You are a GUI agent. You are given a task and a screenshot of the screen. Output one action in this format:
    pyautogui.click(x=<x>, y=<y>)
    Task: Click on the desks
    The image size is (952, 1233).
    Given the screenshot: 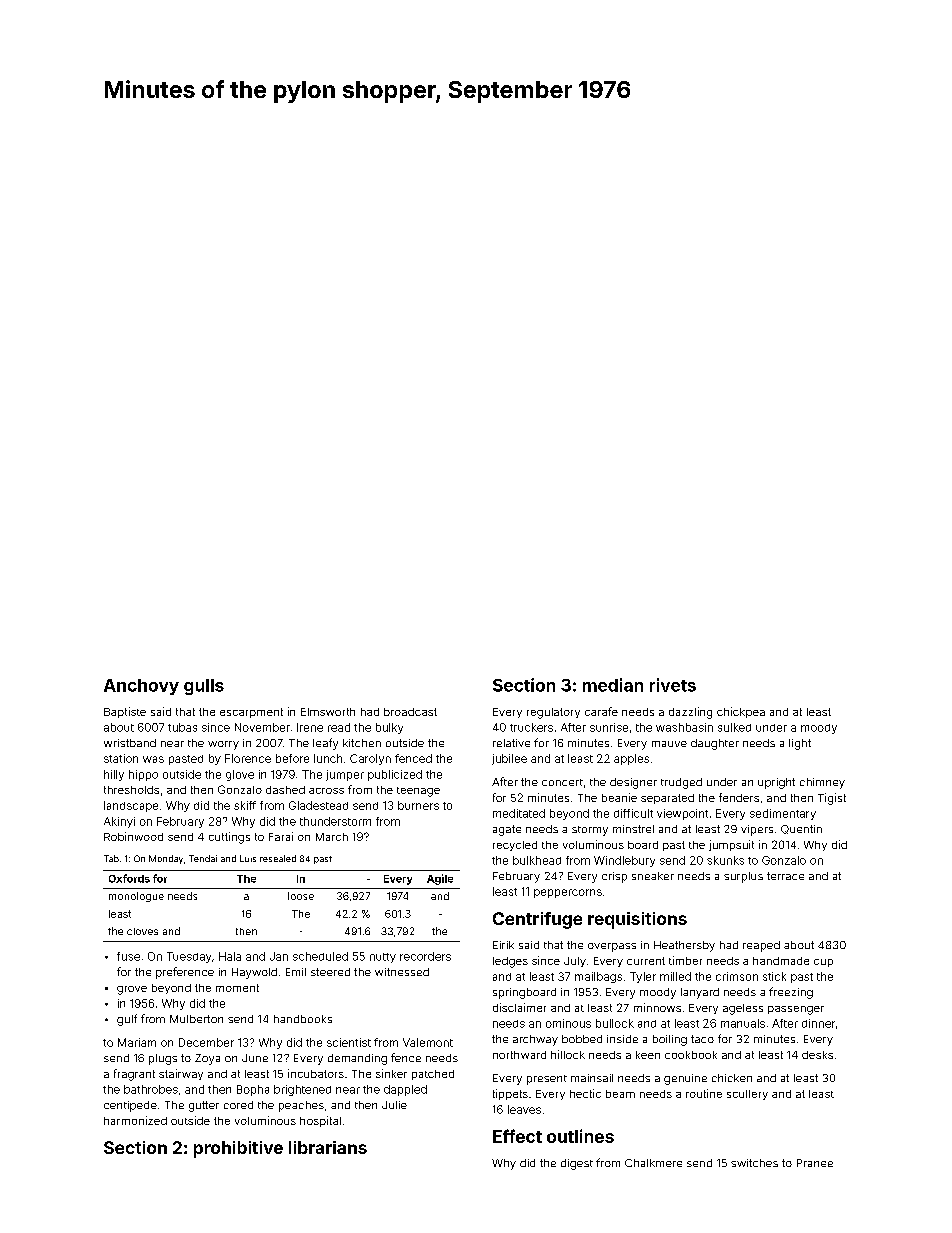 What is the action you would take?
    pyautogui.click(x=817, y=1055)
